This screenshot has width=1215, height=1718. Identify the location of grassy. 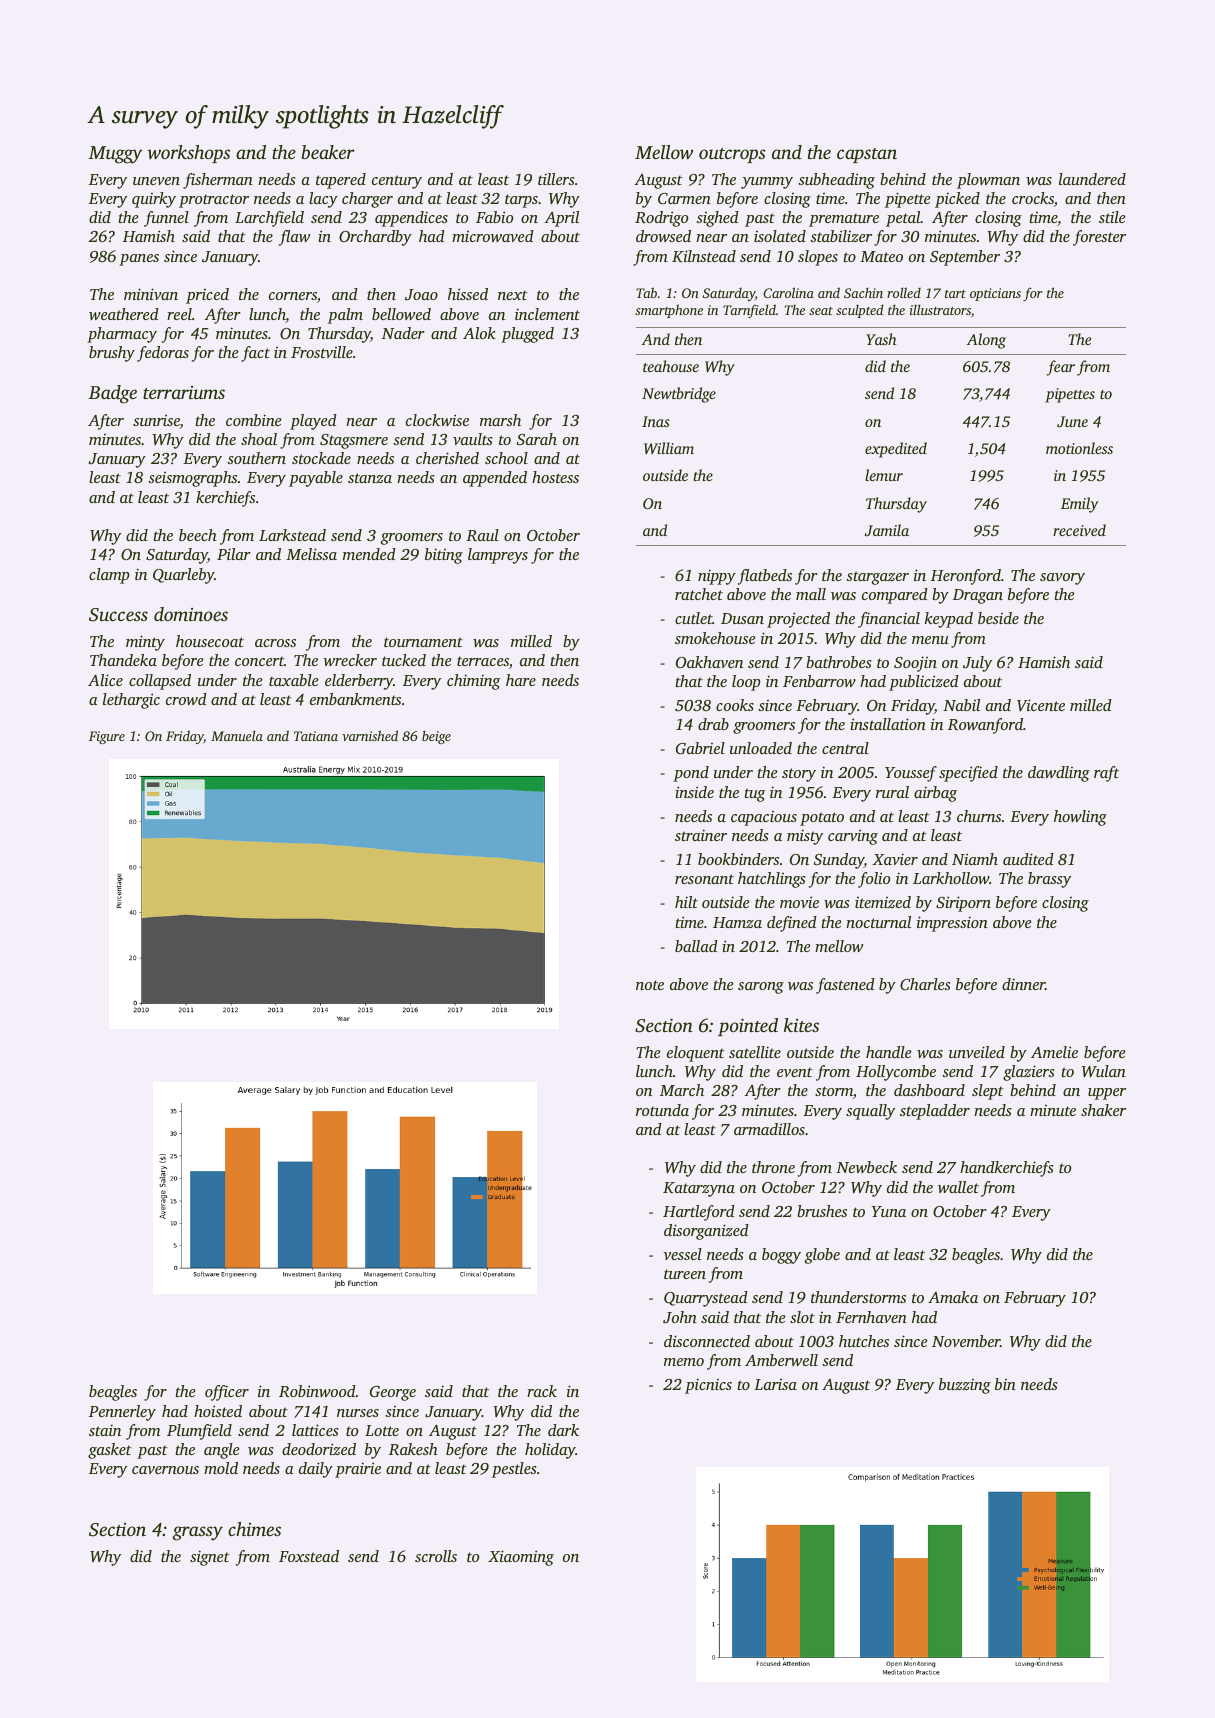
(197, 1533).
